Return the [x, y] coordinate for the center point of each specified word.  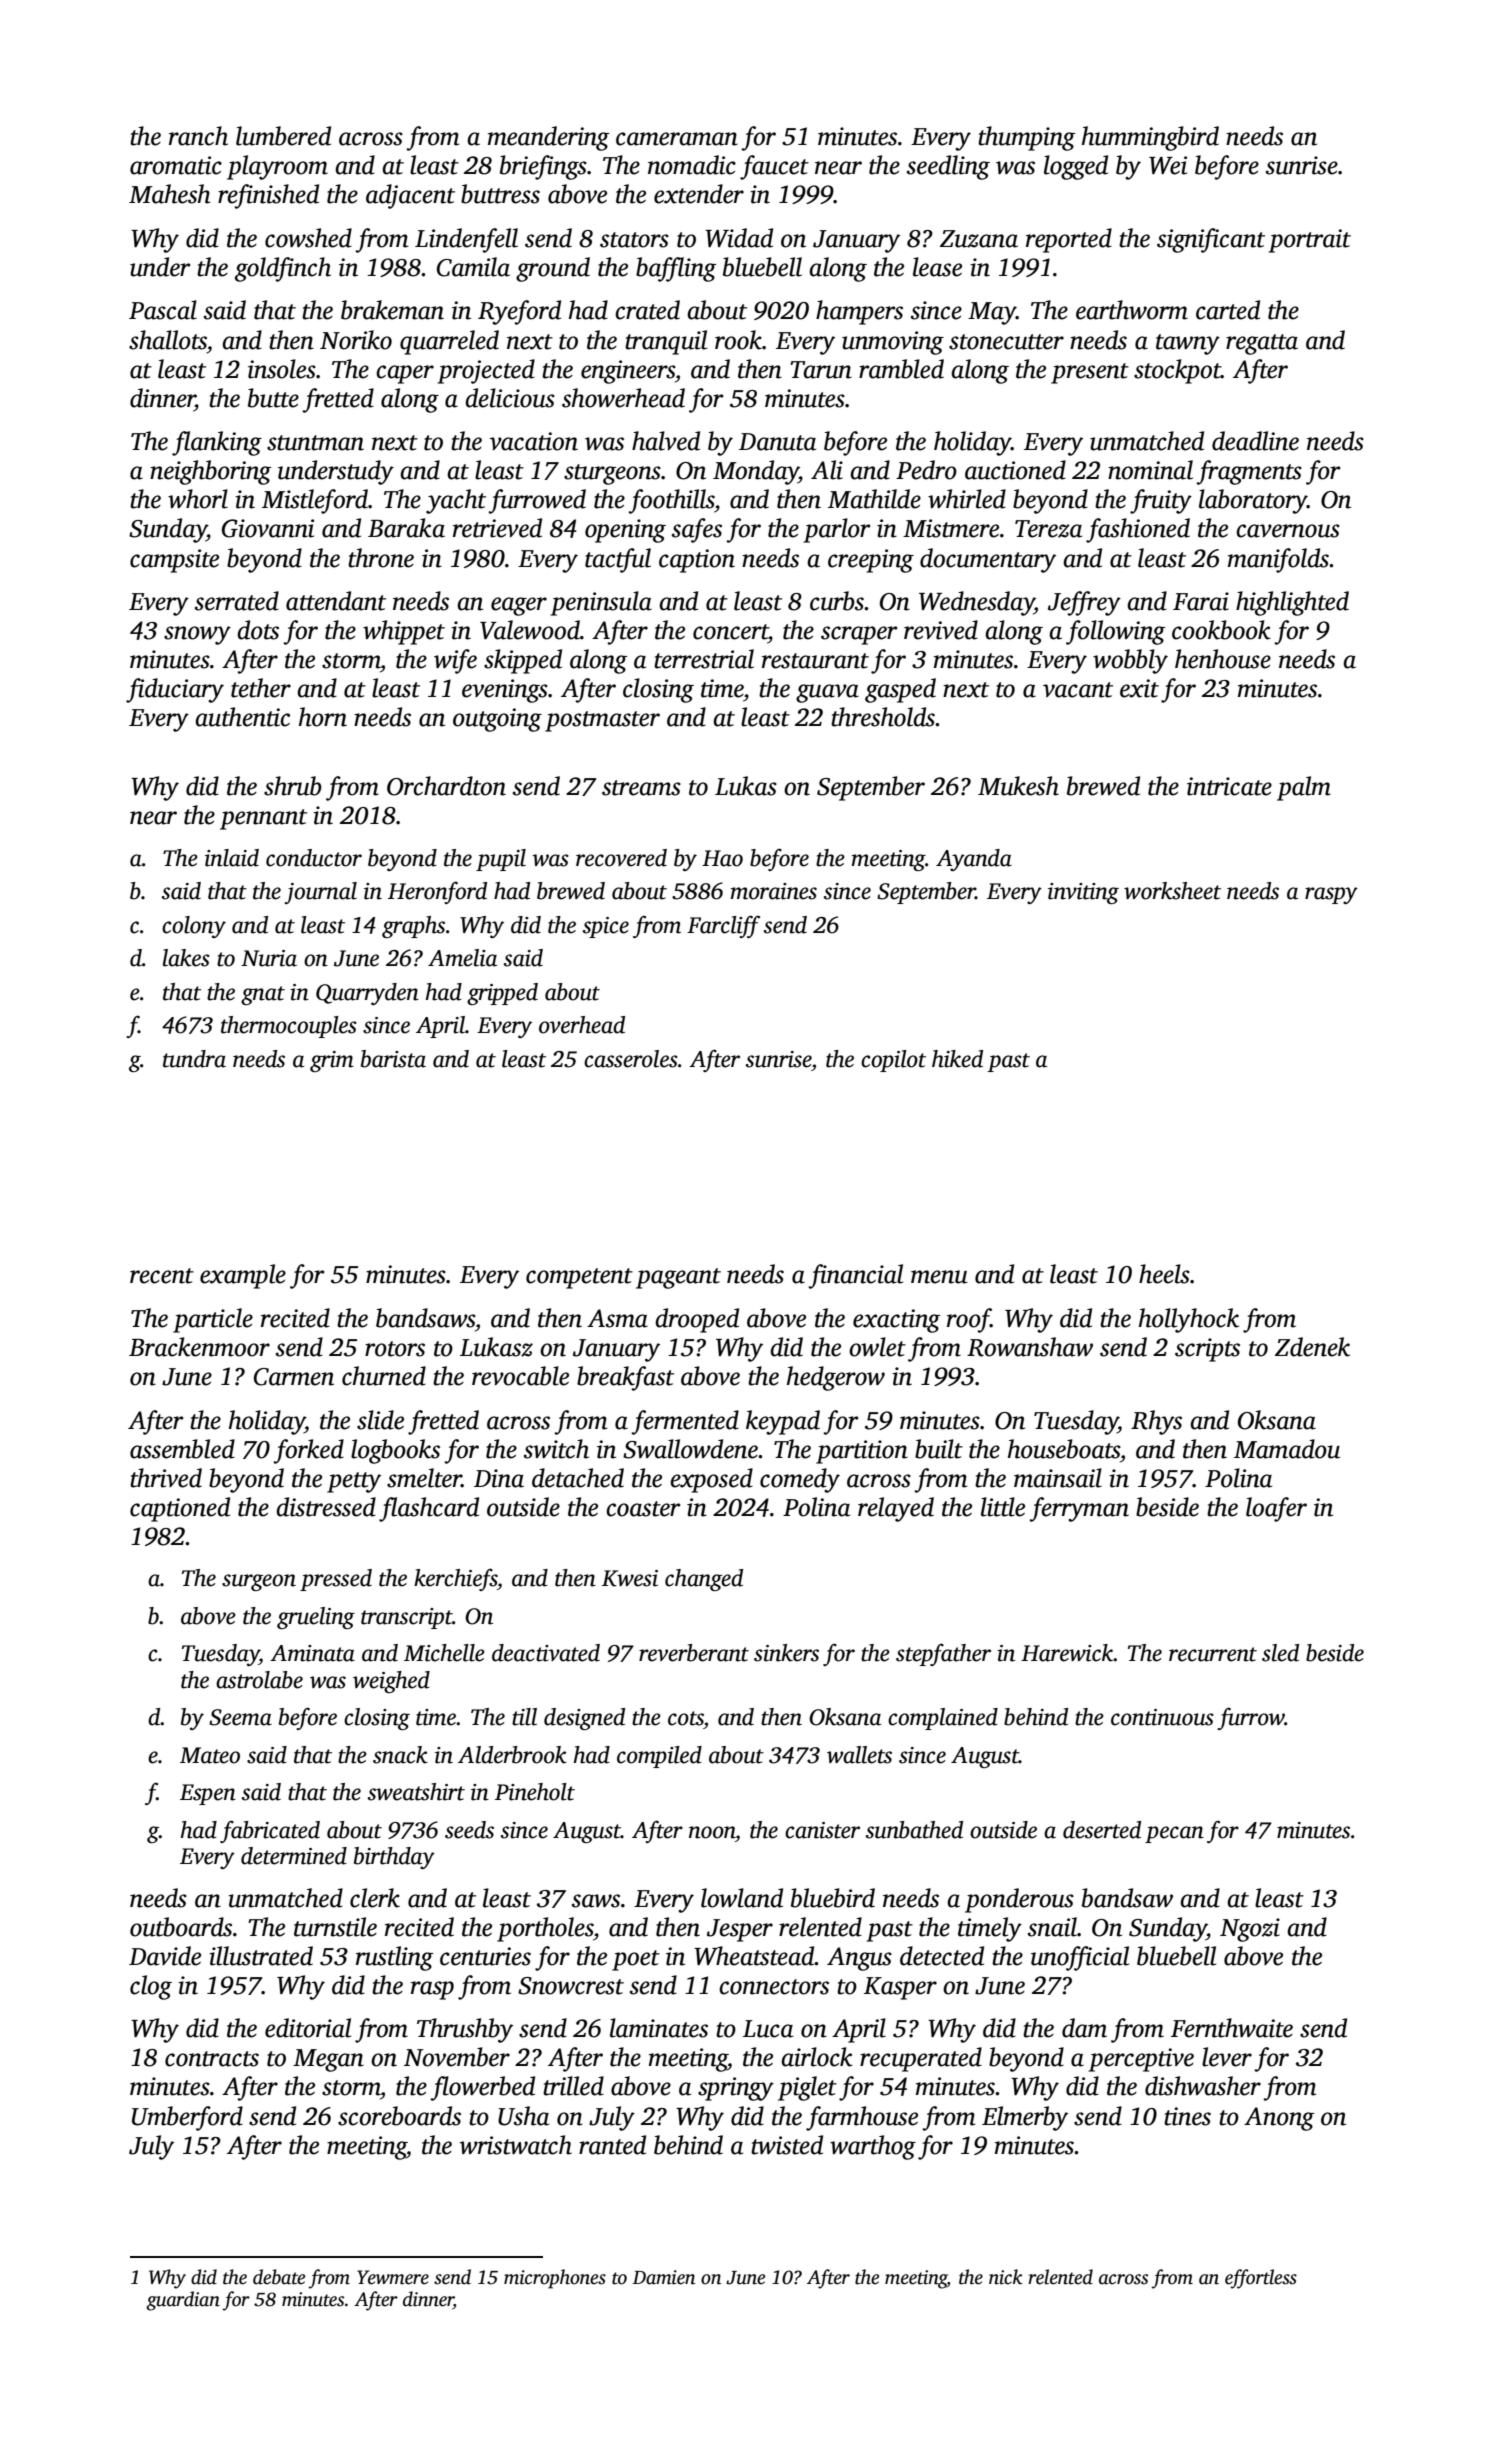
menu [939, 1277]
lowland [742, 1898]
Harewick [1067, 1653]
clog [151, 1987]
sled [1280, 1653]
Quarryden [367, 994]
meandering [548, 138]
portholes [545, 1929]
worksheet [1172, 891]
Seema [240, 1717]
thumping [1026, 138]
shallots [168, 340]
